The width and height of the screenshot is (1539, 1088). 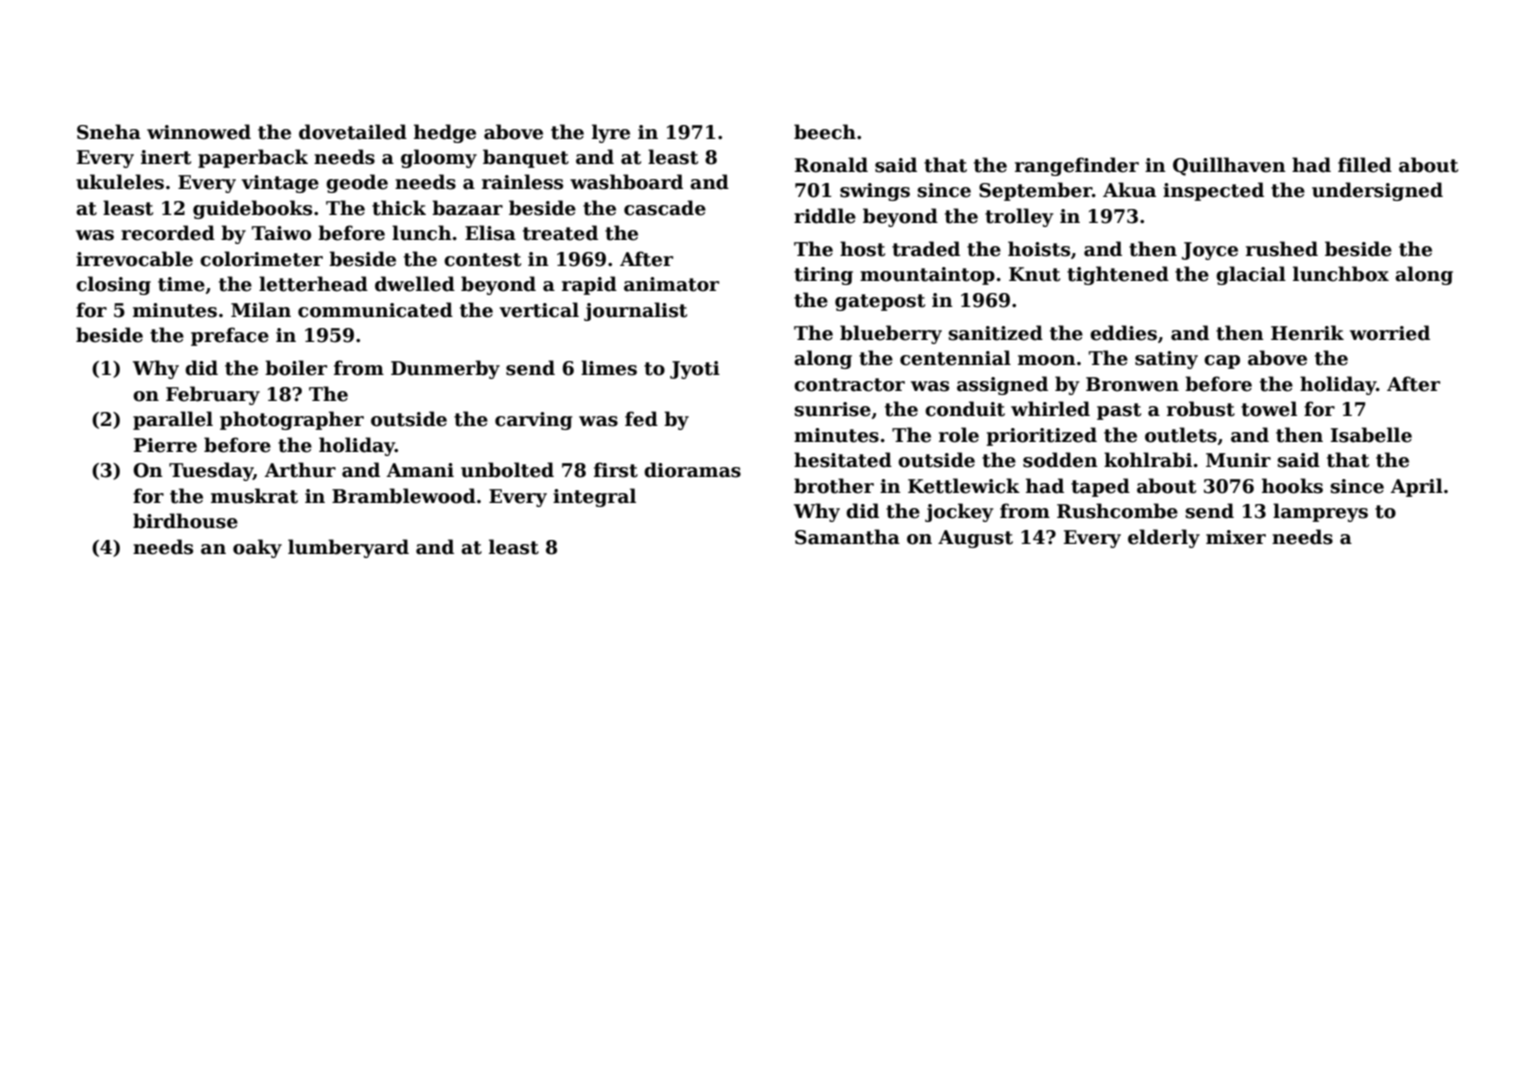 What do you see at coordinates (1377, 191) in the screenshot?
I see `undersigned` at bounding box center [1377, 191].
